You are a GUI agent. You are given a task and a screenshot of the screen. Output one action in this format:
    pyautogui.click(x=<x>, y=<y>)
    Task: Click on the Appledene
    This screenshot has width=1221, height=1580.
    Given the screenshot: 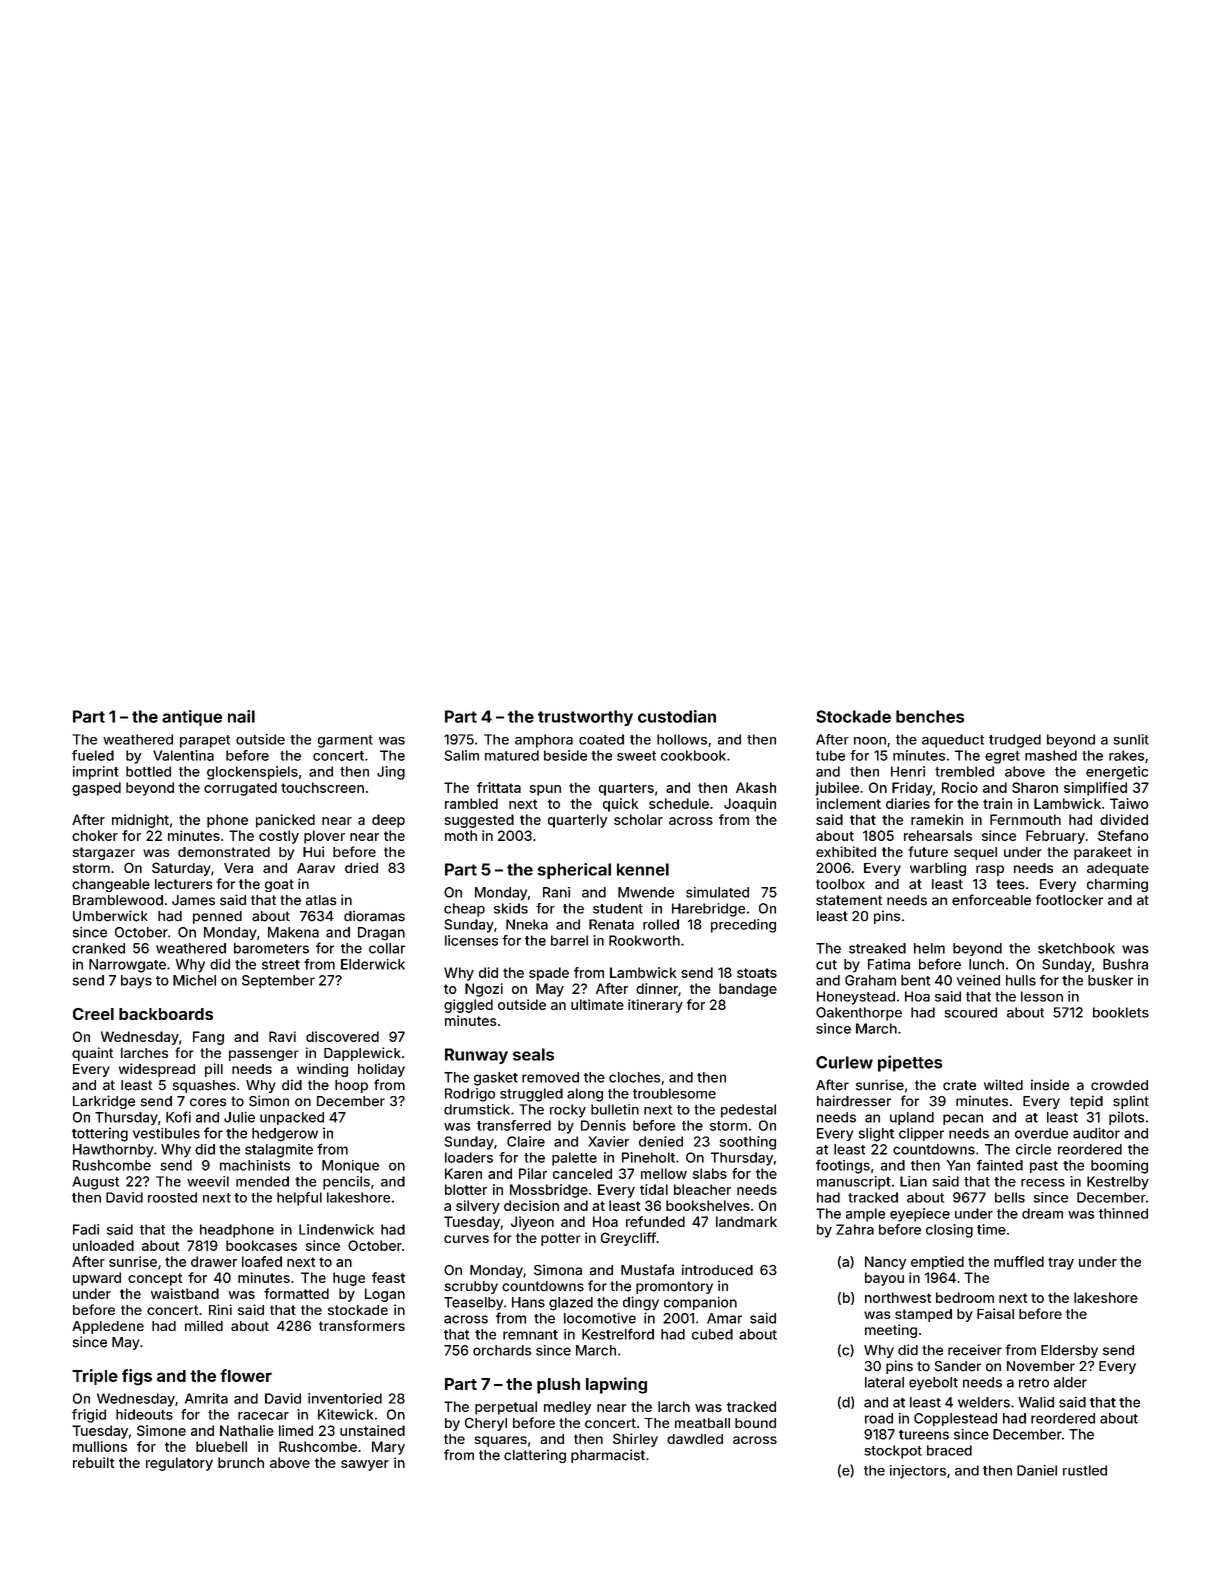 What is the action you would take?
    pyautogui.click(x=108, y=1327)
